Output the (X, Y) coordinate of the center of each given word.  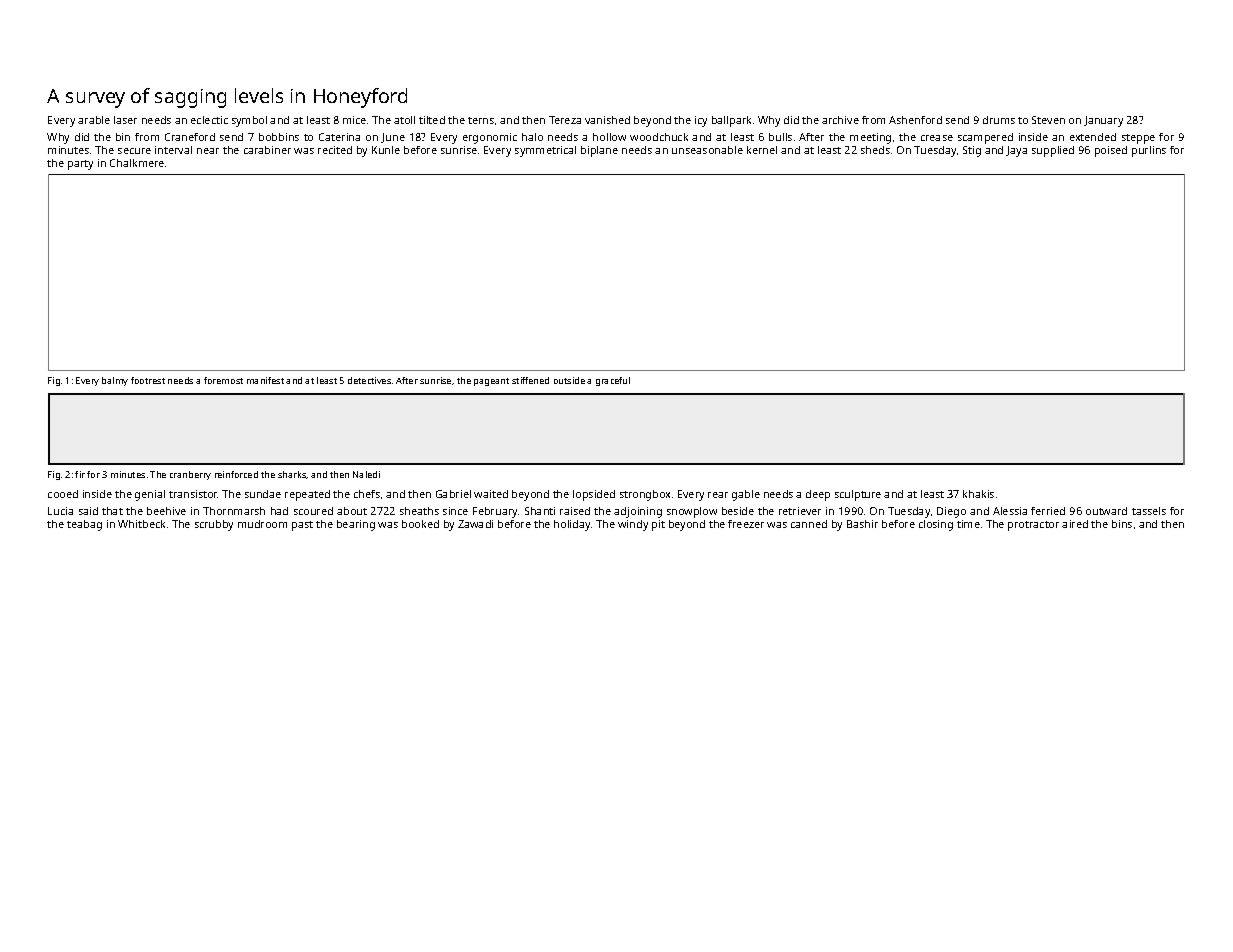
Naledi (366, 474)
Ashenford (915, 120)
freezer (746, 524)
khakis (978, 494)
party (80, 165)
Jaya (1016, 151)
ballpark (731, 121)
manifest (265, 380)
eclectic (209, 120)
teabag (84, 525)
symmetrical (545, 151)
